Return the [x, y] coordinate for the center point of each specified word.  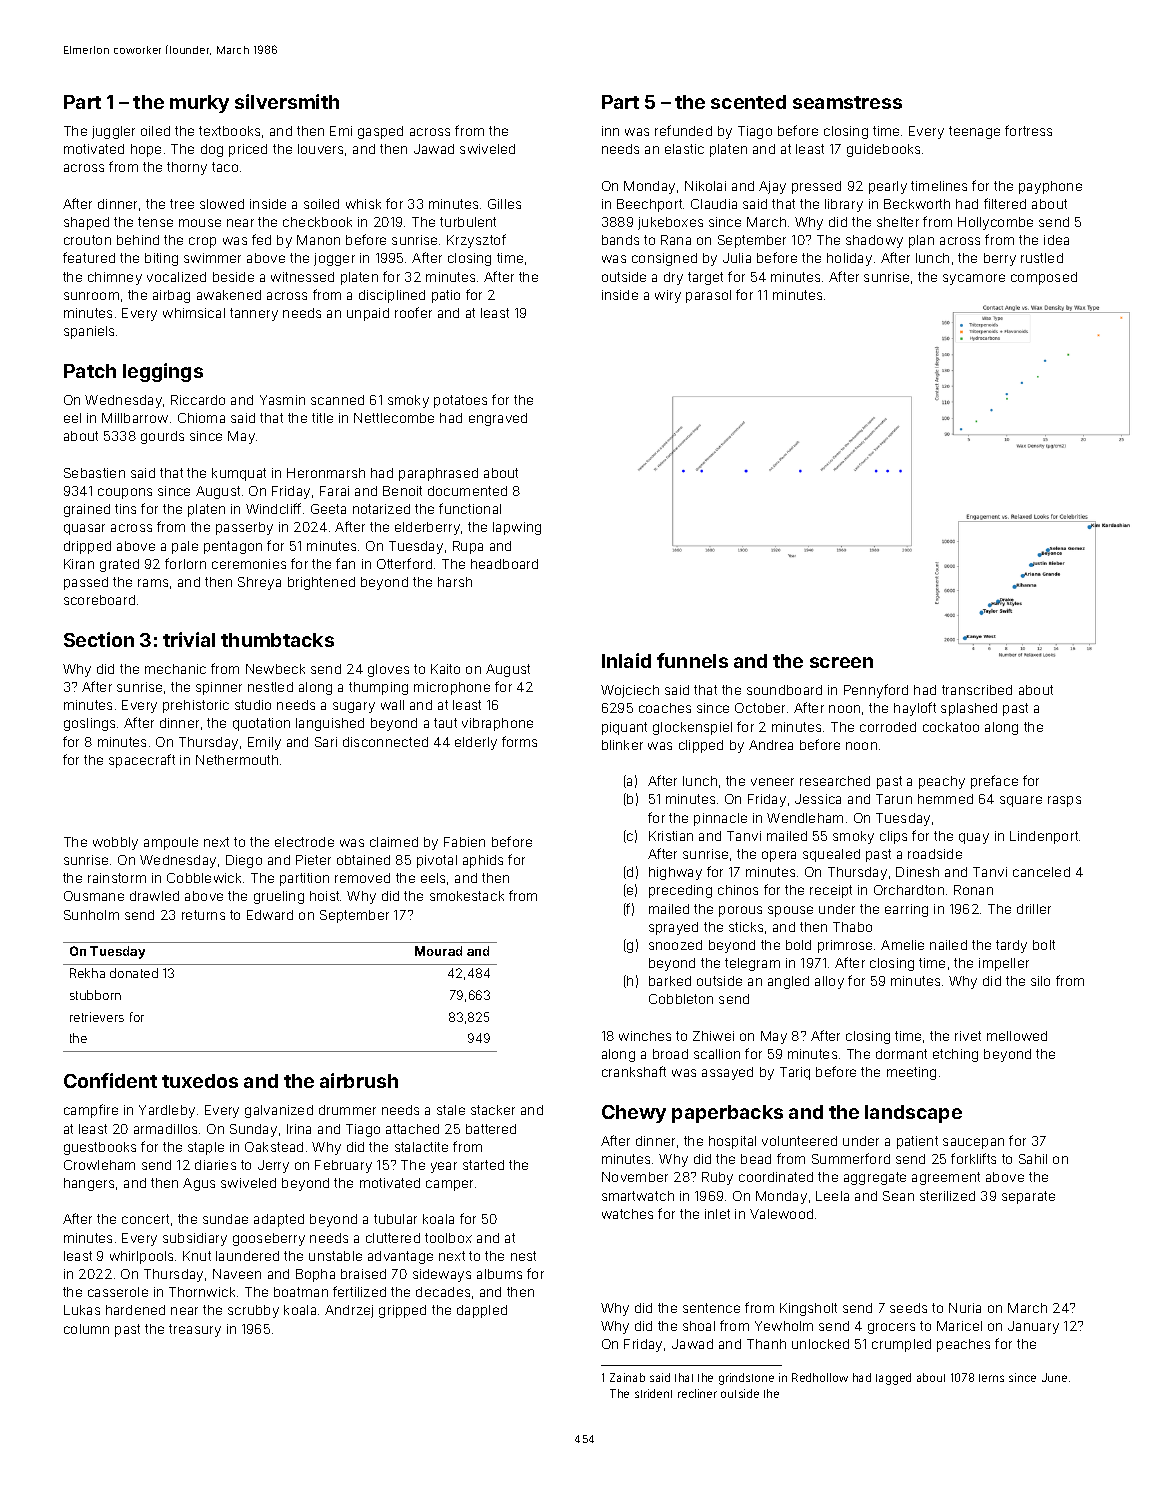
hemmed [945, 799]
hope [146, 150]
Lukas [82, 1310]
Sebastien [94, 473]
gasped [380, 132]
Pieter [313, 860]
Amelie [902, 945]
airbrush [359, 1080]
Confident [110, 1080]
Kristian [671, 836]
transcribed [977, 690]
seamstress [847, 102]
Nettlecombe [394, 418]
